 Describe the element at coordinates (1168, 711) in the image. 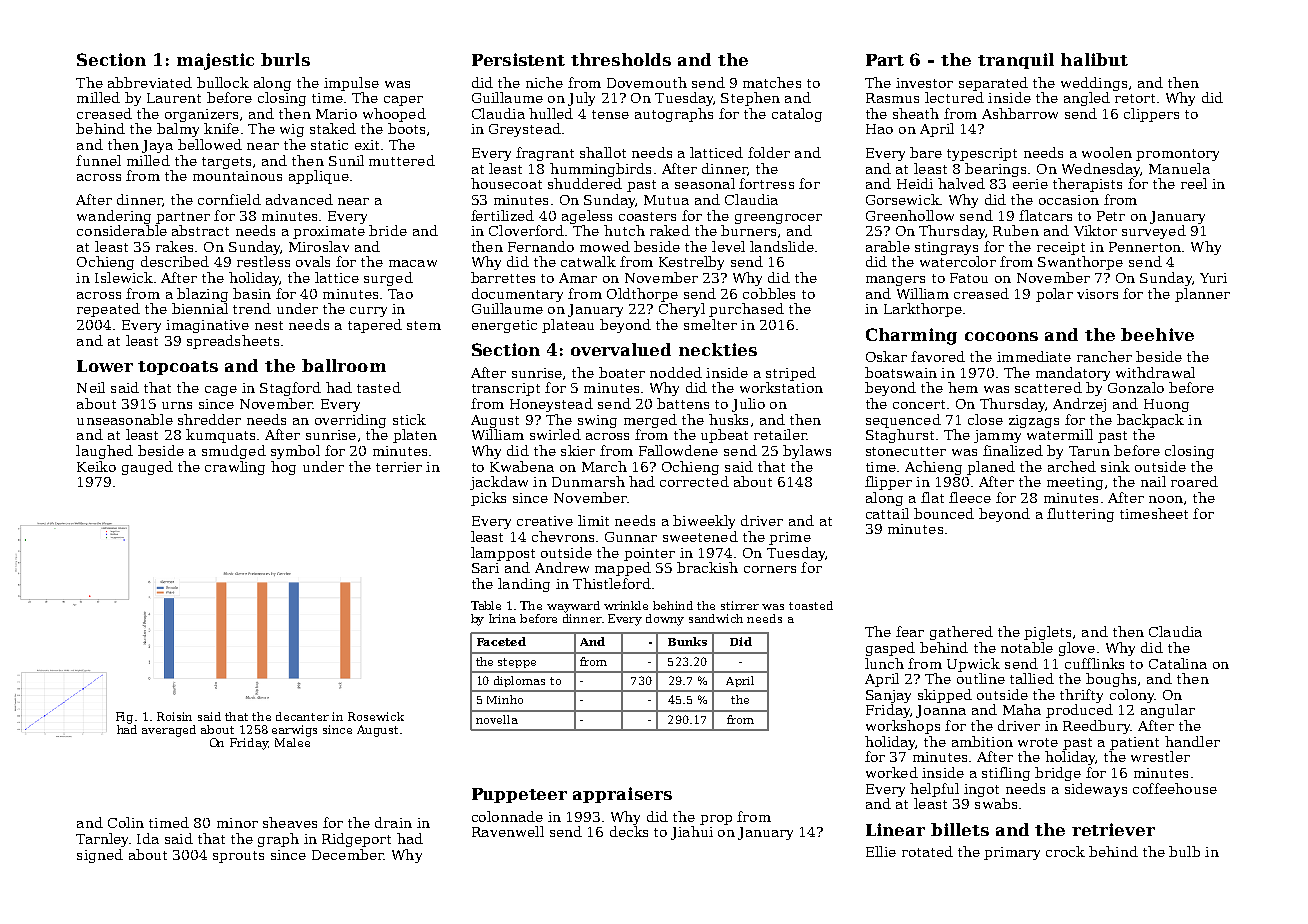

I see `angular` at that location.
